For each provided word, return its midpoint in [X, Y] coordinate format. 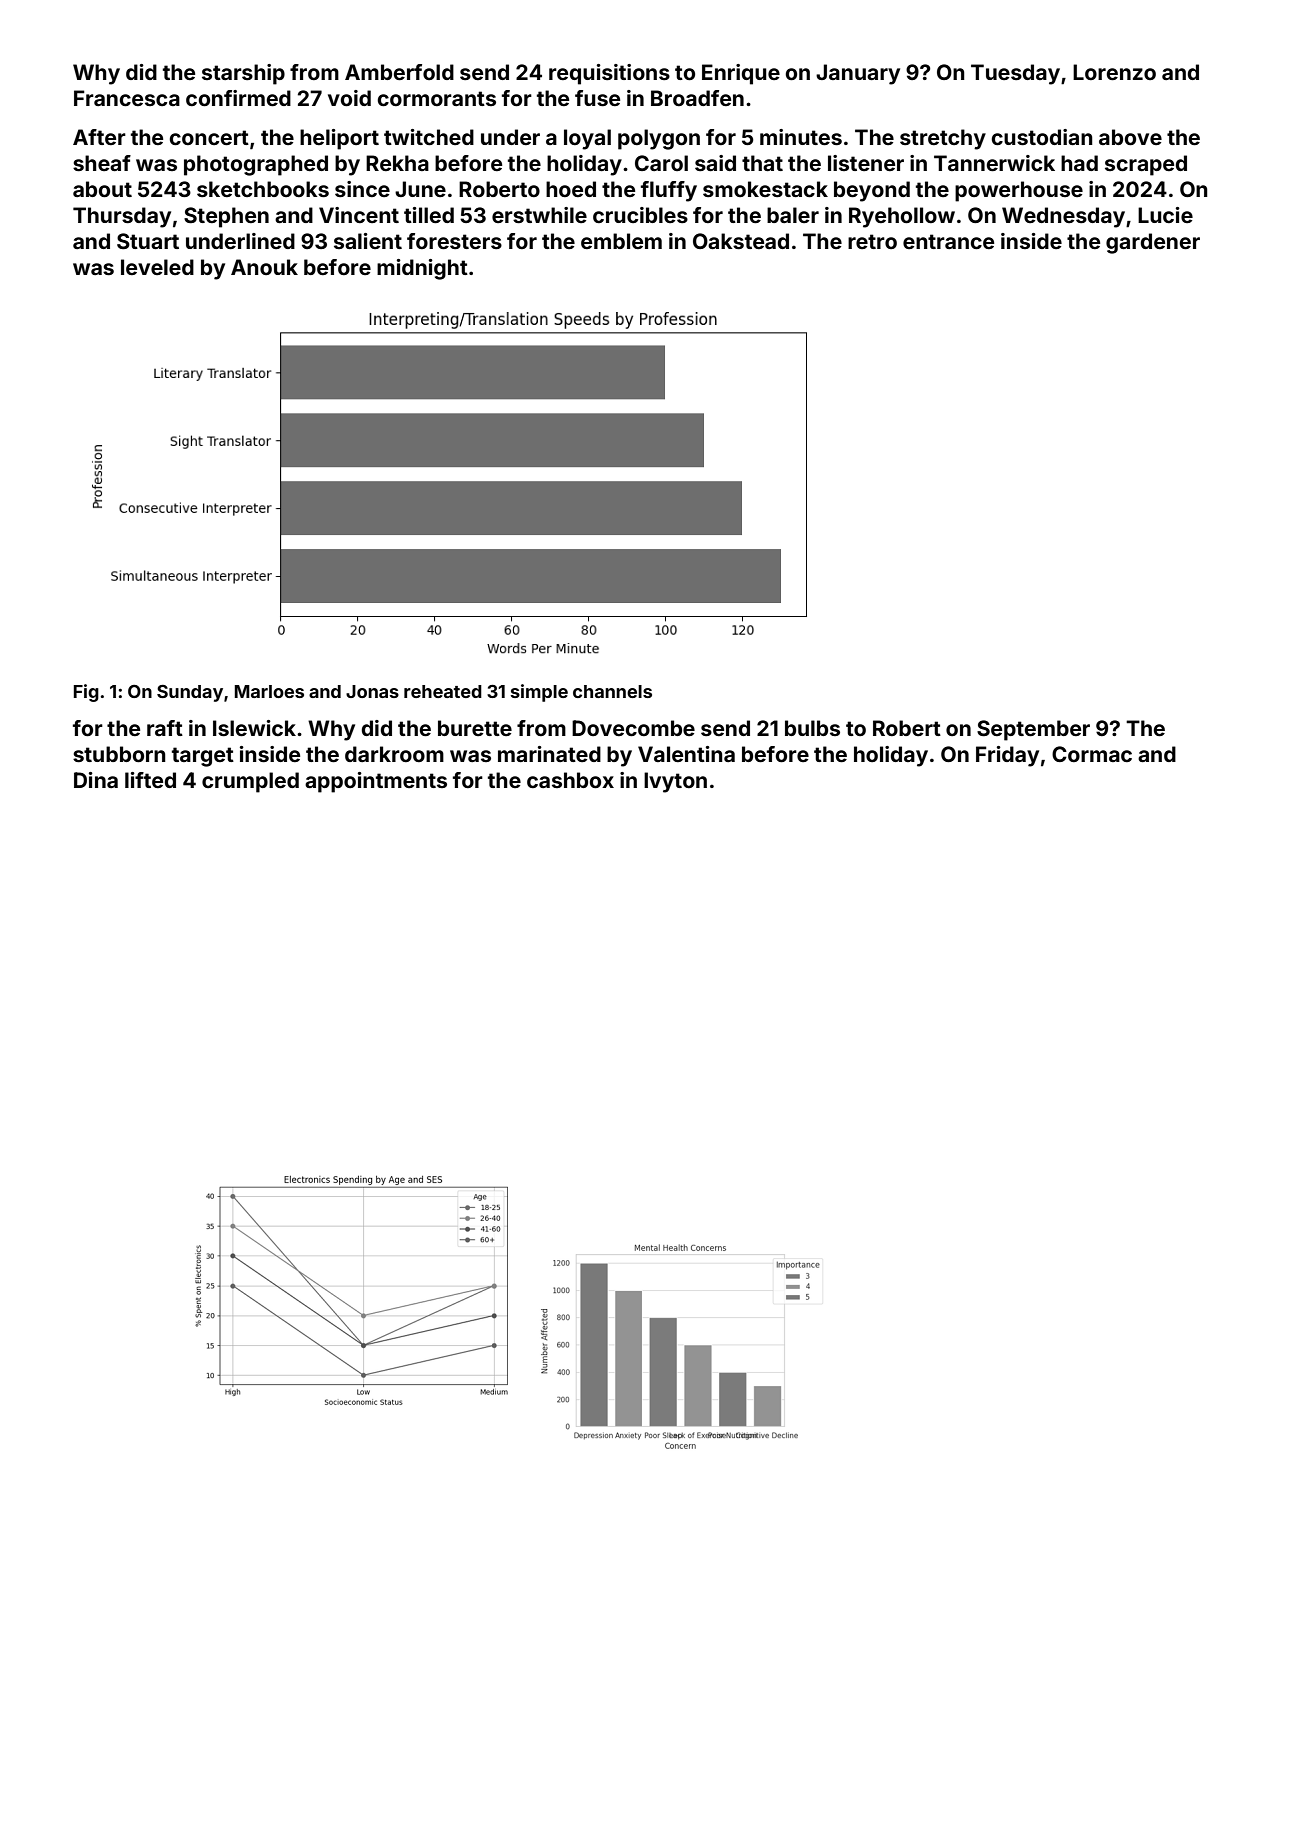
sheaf [102, 163]
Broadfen [697, 98]
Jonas [372, 691]
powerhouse [1019, 191]
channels [612, 691]
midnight [422, 269]
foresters [454, 241]
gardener [1153, 243]
